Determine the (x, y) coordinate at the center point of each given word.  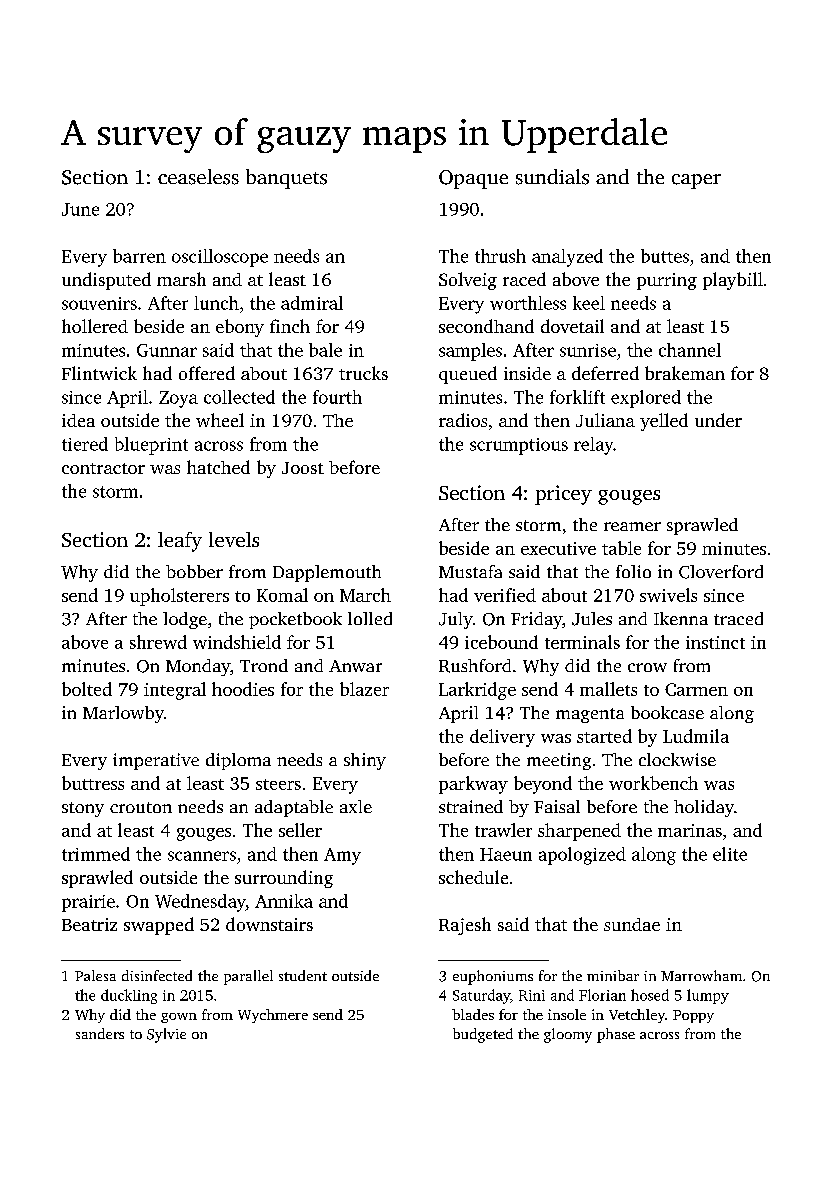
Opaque (473, 179)
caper (696, 181)
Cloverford (721, 572)
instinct (715, 642)
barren (139, 256)
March (365, 595)
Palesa (95, 975)
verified (505, 595)
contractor (103, 468)
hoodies (243, 689)
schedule (473, 877)
